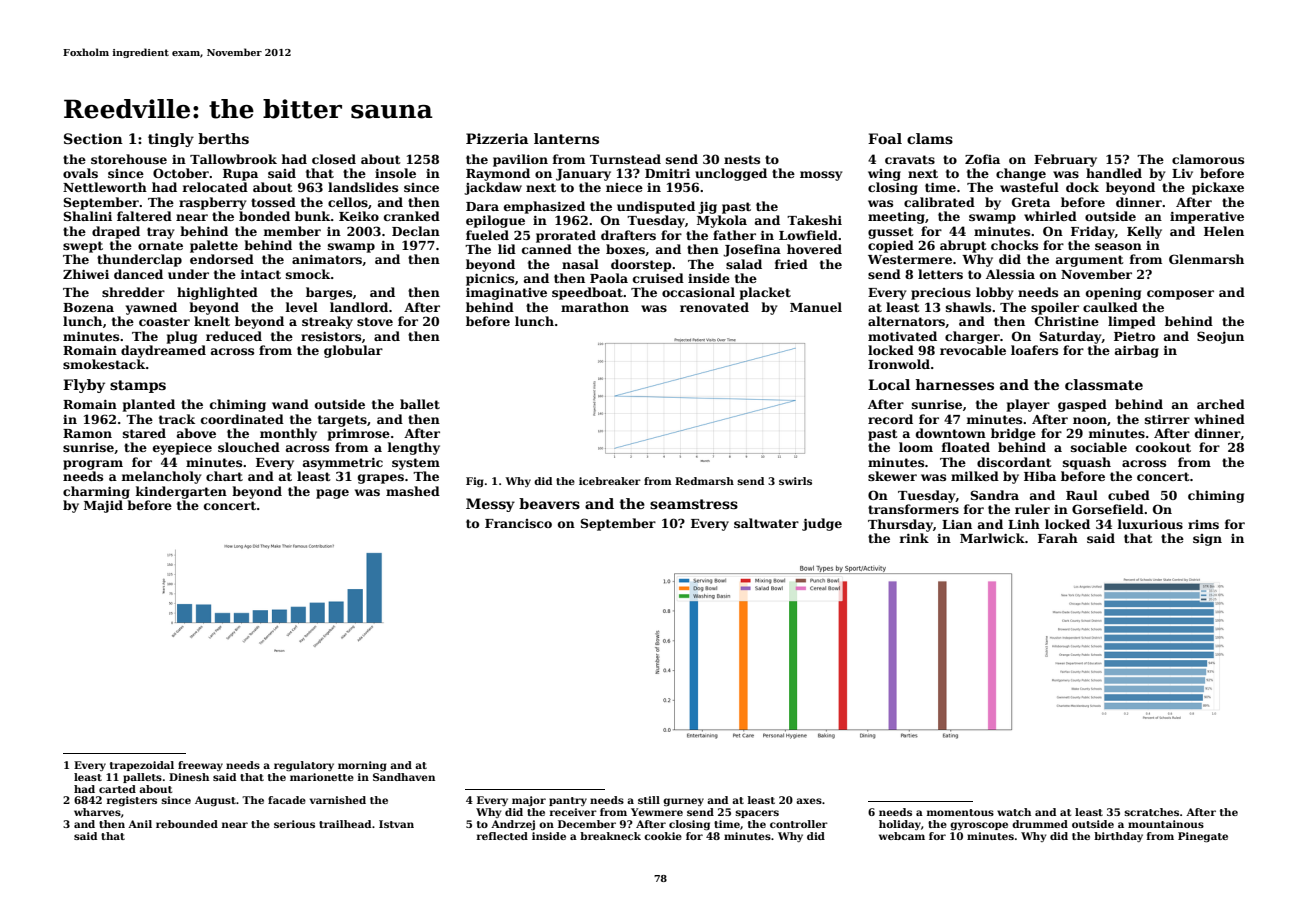  What do you see at coordinates (234, 336) in the screenshot?
I see `reduced` at bounding box center [234, 336].
